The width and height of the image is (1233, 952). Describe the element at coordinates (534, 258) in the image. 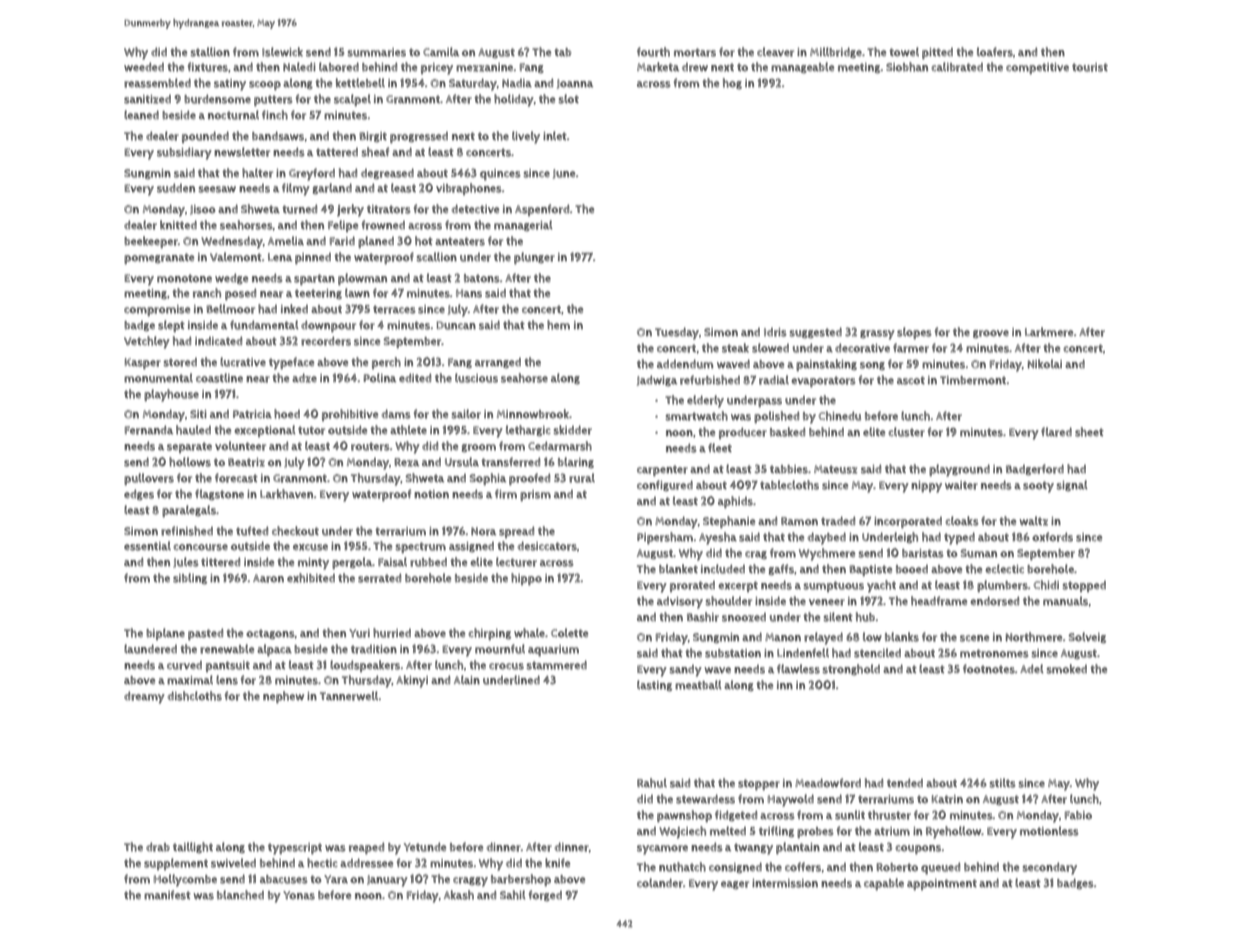

I see `plunger` at that location.
